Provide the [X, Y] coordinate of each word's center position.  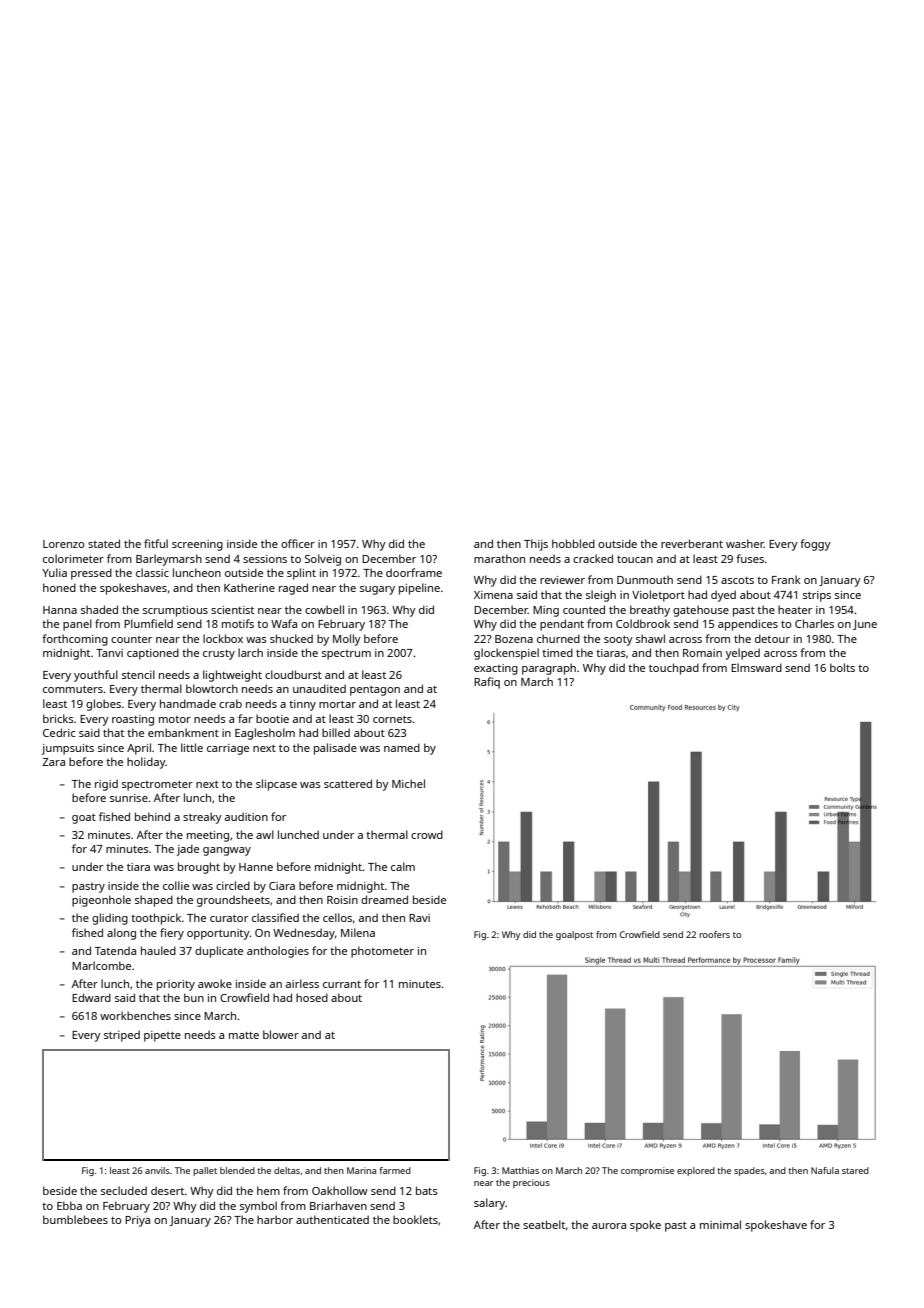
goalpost [574, 935]
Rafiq [487, 683]
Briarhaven [338, 1205]
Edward [91, 997]
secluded [124, 1190]
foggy [815, 545]
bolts [842, 667]
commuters [73, 689]
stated [104, 543]
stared [855, 1170]
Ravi [419, 918]
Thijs [536, 545]
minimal [720, 1224]
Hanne [256, 867]
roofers [714, 934]
